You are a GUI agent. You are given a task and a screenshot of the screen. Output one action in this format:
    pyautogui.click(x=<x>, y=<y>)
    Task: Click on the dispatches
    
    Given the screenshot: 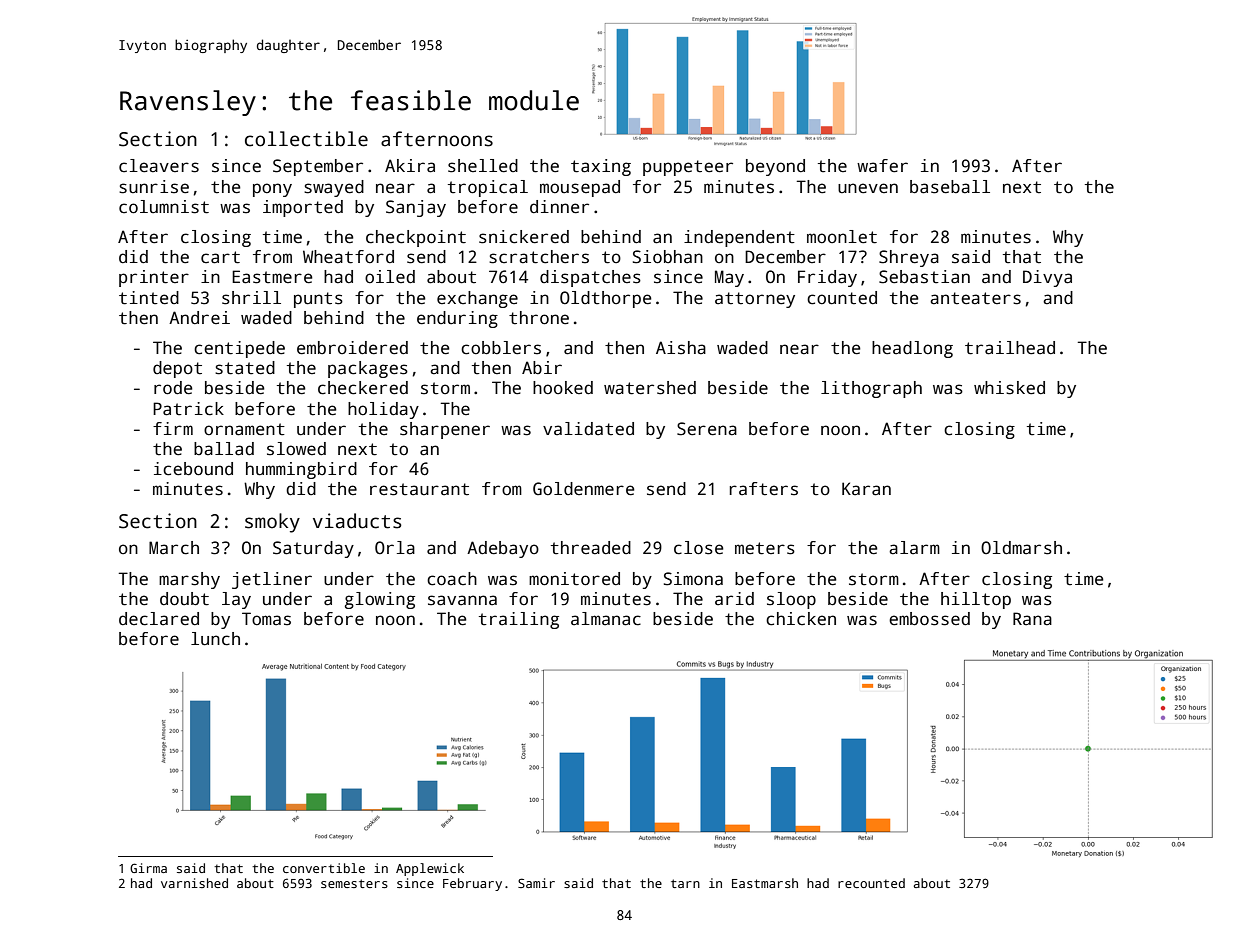 What is the action you would take?
    pyautogui.click(x=590, y=278)
